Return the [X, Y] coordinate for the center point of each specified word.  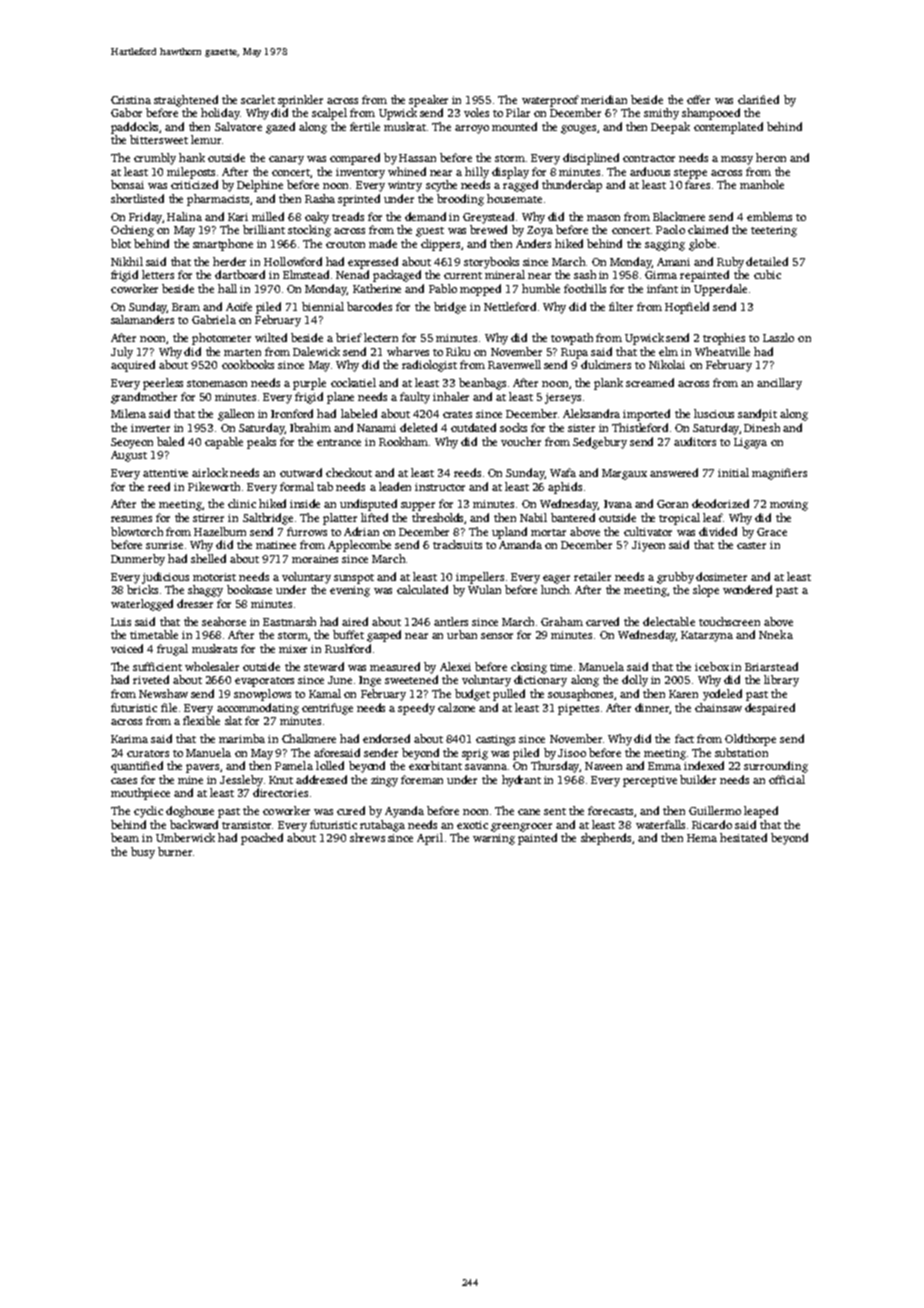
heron [771, 157]
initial [733, 472]
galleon [236, 415]
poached [262, 839]
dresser [195, 603]
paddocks [134, 128]
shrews [367, 837]
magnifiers [779, 474]
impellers [480, 578]
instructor [440, 487]
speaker [428, 101]
